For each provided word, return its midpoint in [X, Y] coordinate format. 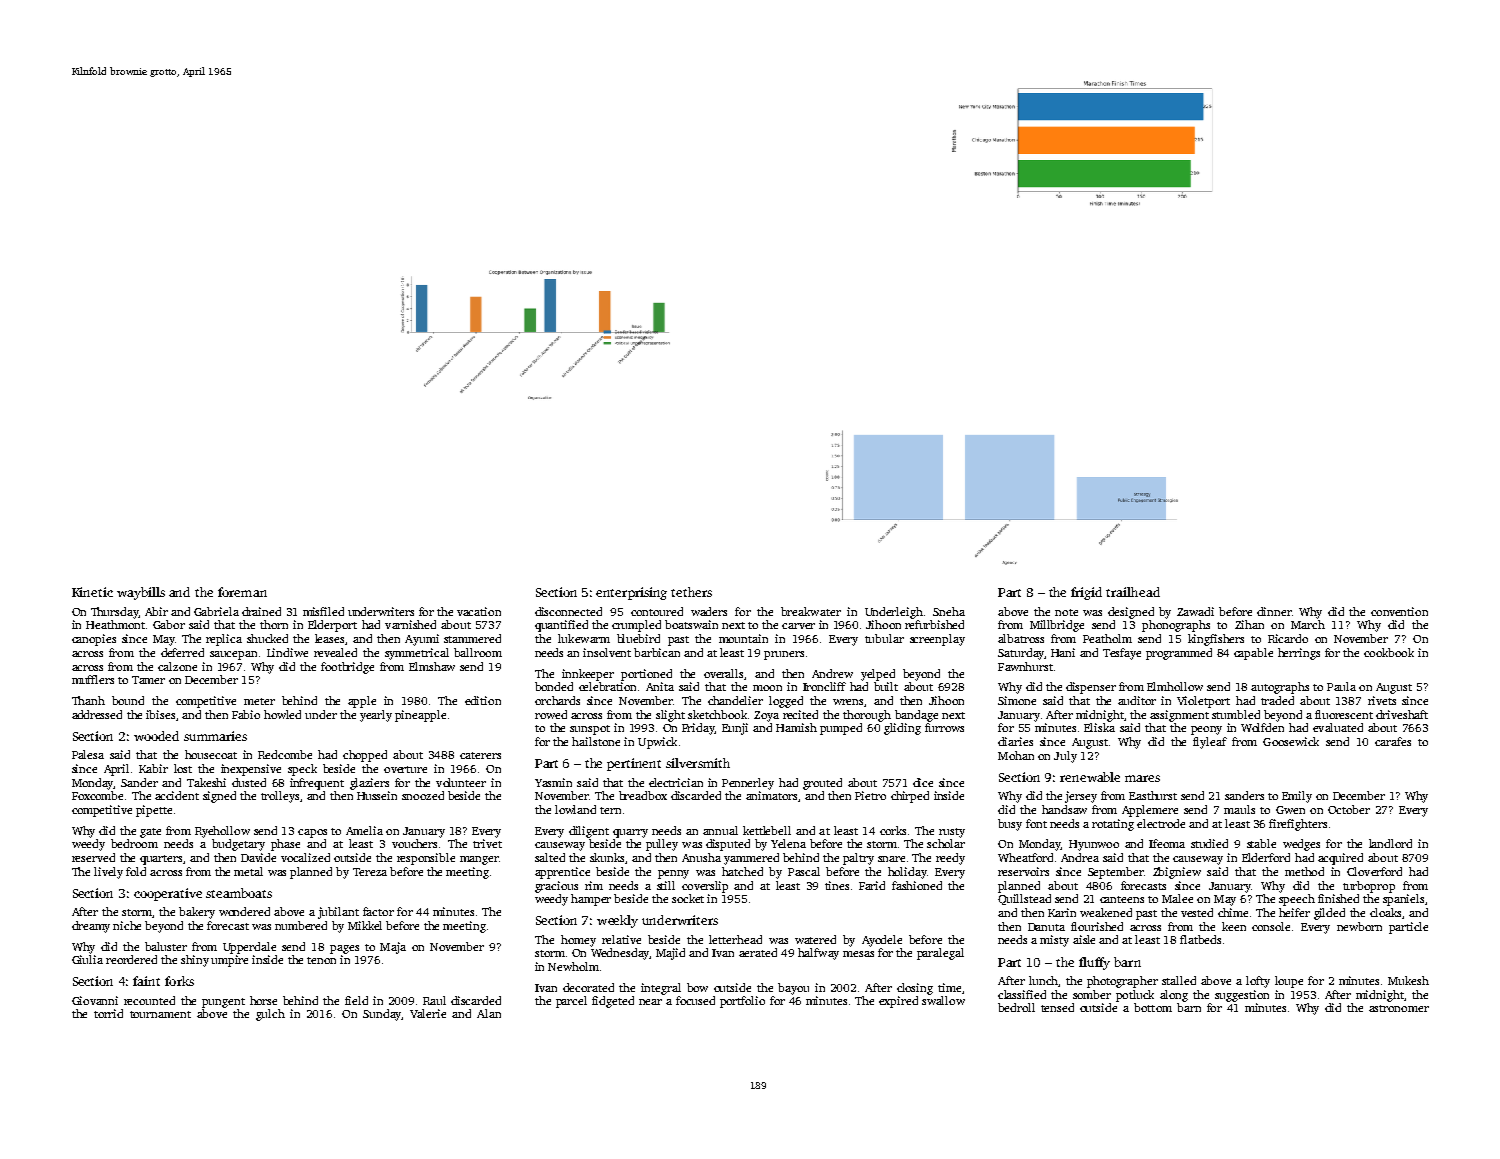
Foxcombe [97, 795]
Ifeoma [1167, 843]
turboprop [1369, 887]
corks [893, 830]
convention [1399, 611]
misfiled [323, 611]
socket [688, 898]
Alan [489, 1013]
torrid [108, 1013]
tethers [691, 592]
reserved [93, 857]
